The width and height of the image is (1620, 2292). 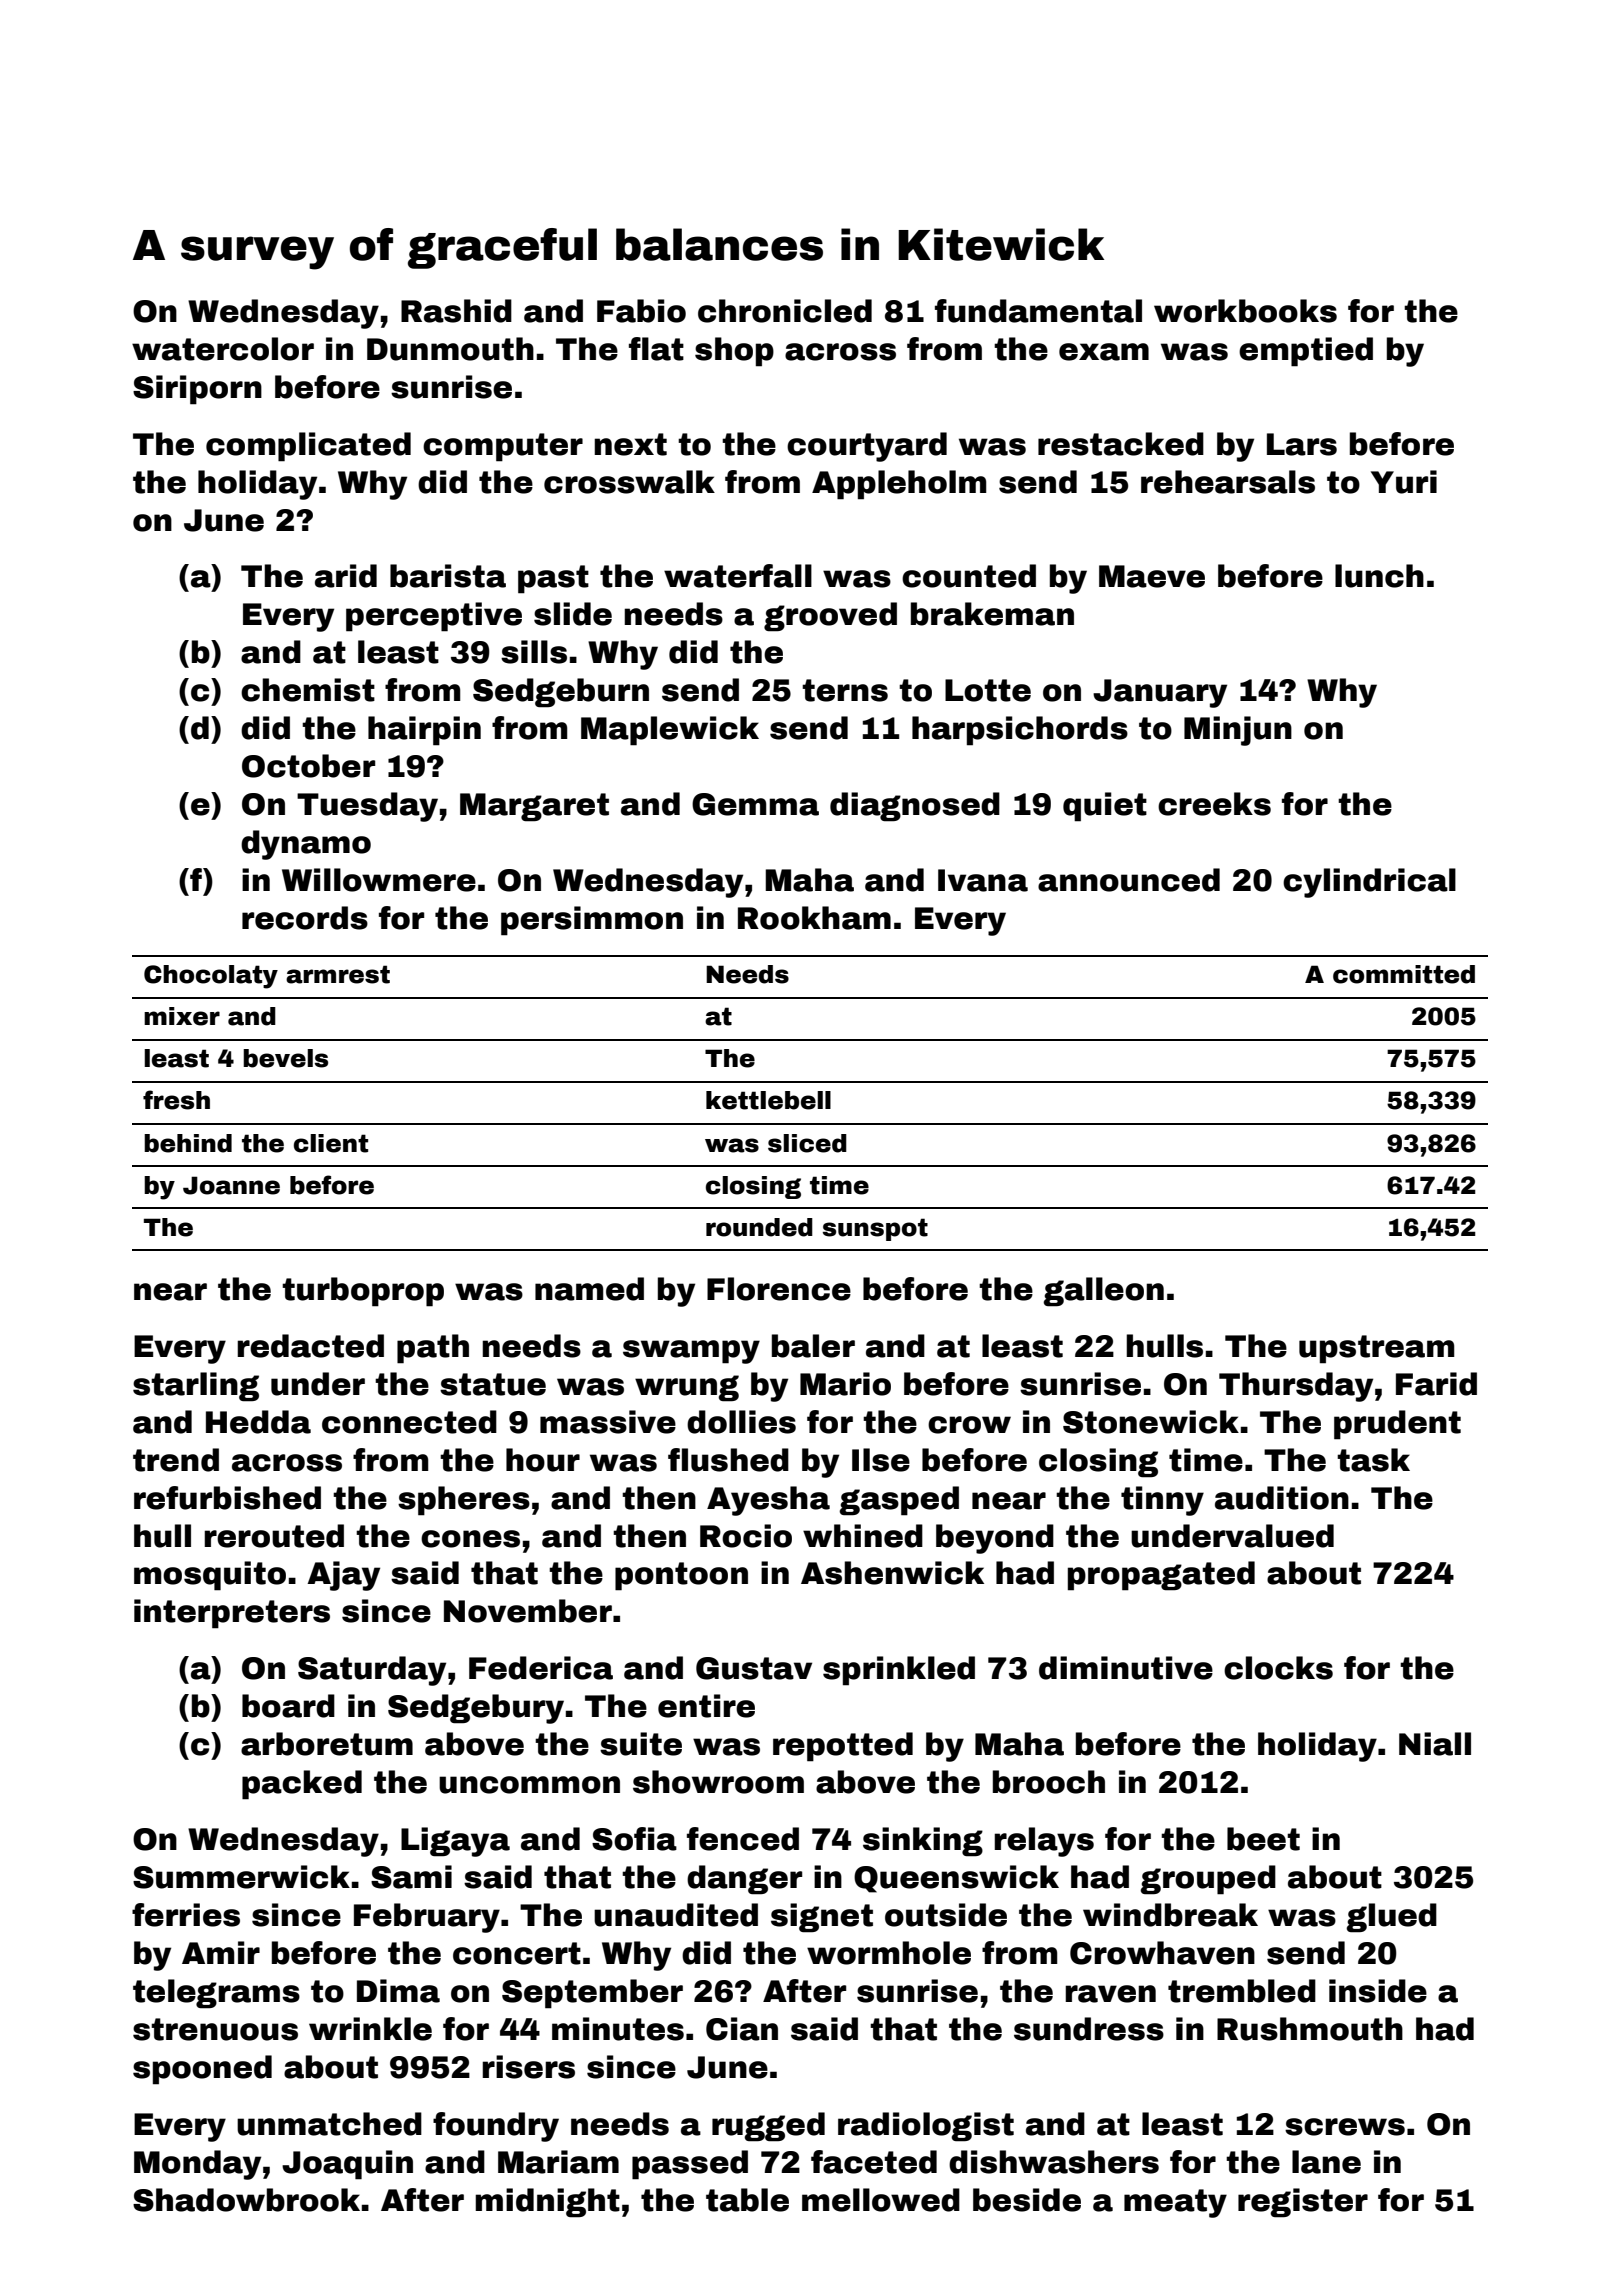 What do you see at coordinates (197, 2165) in the image?
I see `Monday` at bounding box center [197, 2165].
